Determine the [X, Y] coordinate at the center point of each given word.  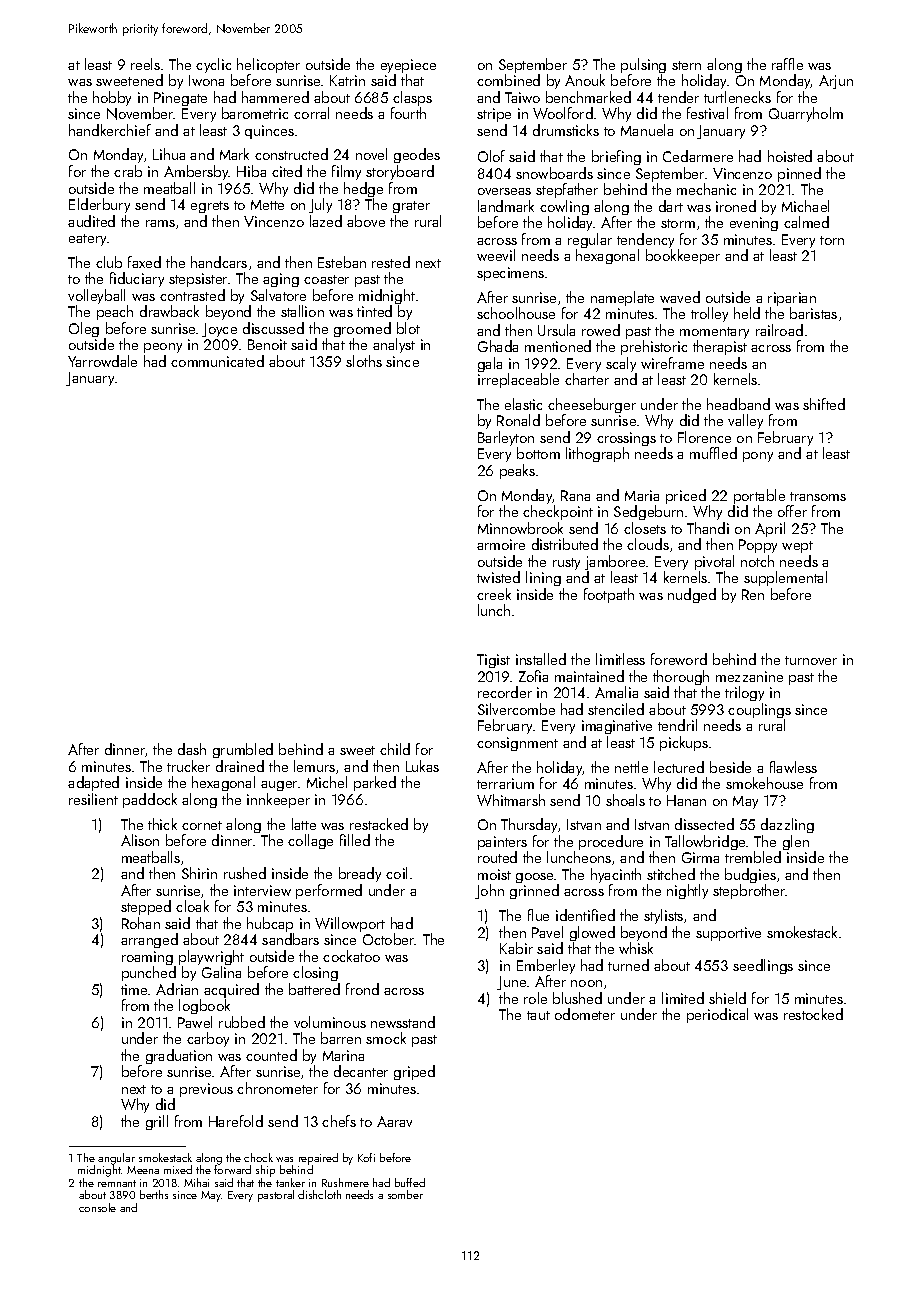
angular [116, 1159]
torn [832, 240]
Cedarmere [698, 156]
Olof [491, 156]
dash [192, 749]
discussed [273, 328]
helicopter [268, 65]
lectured [679, 767]
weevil [496, 255]
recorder [505, 692]
